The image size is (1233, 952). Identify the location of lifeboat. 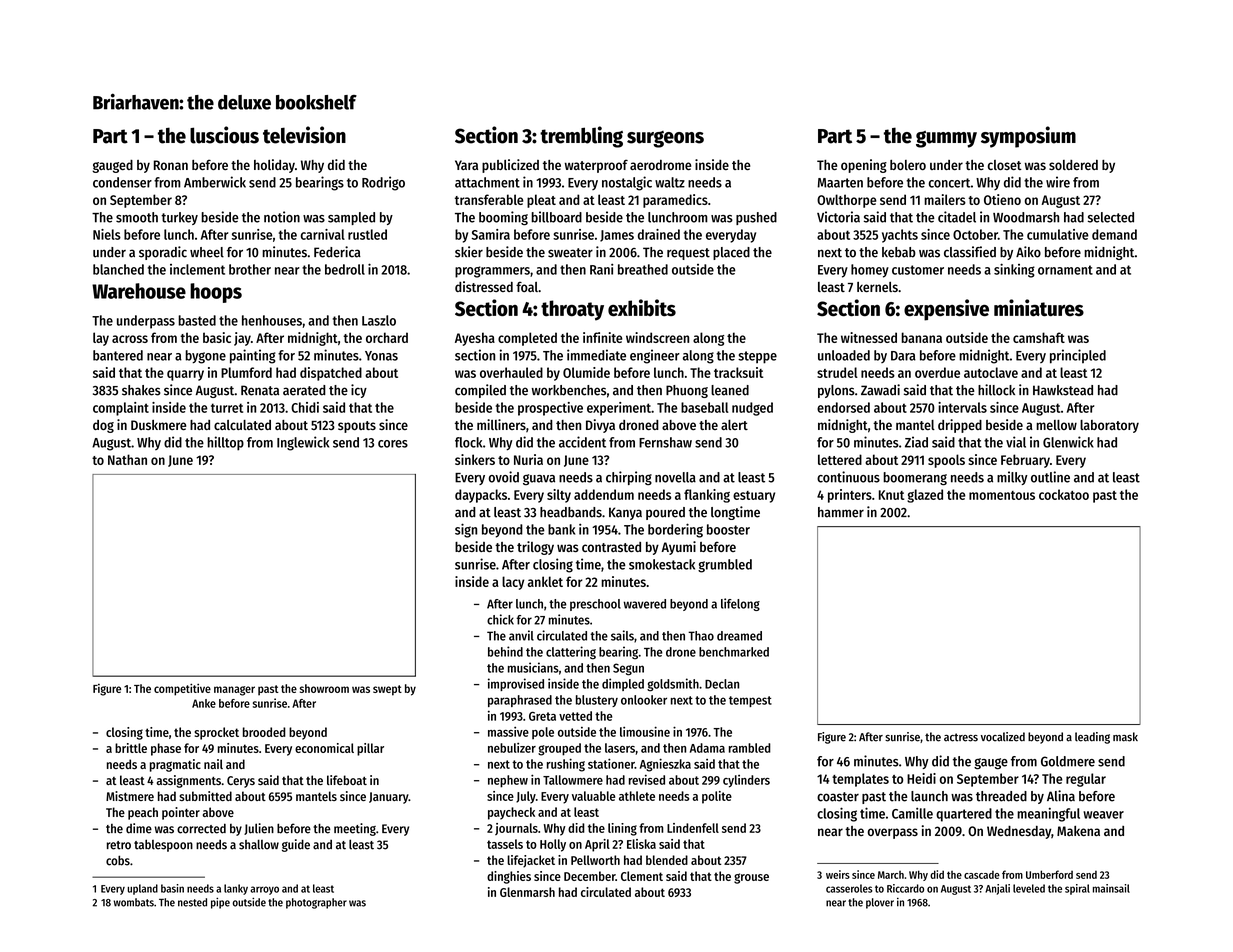
(347, 780).
